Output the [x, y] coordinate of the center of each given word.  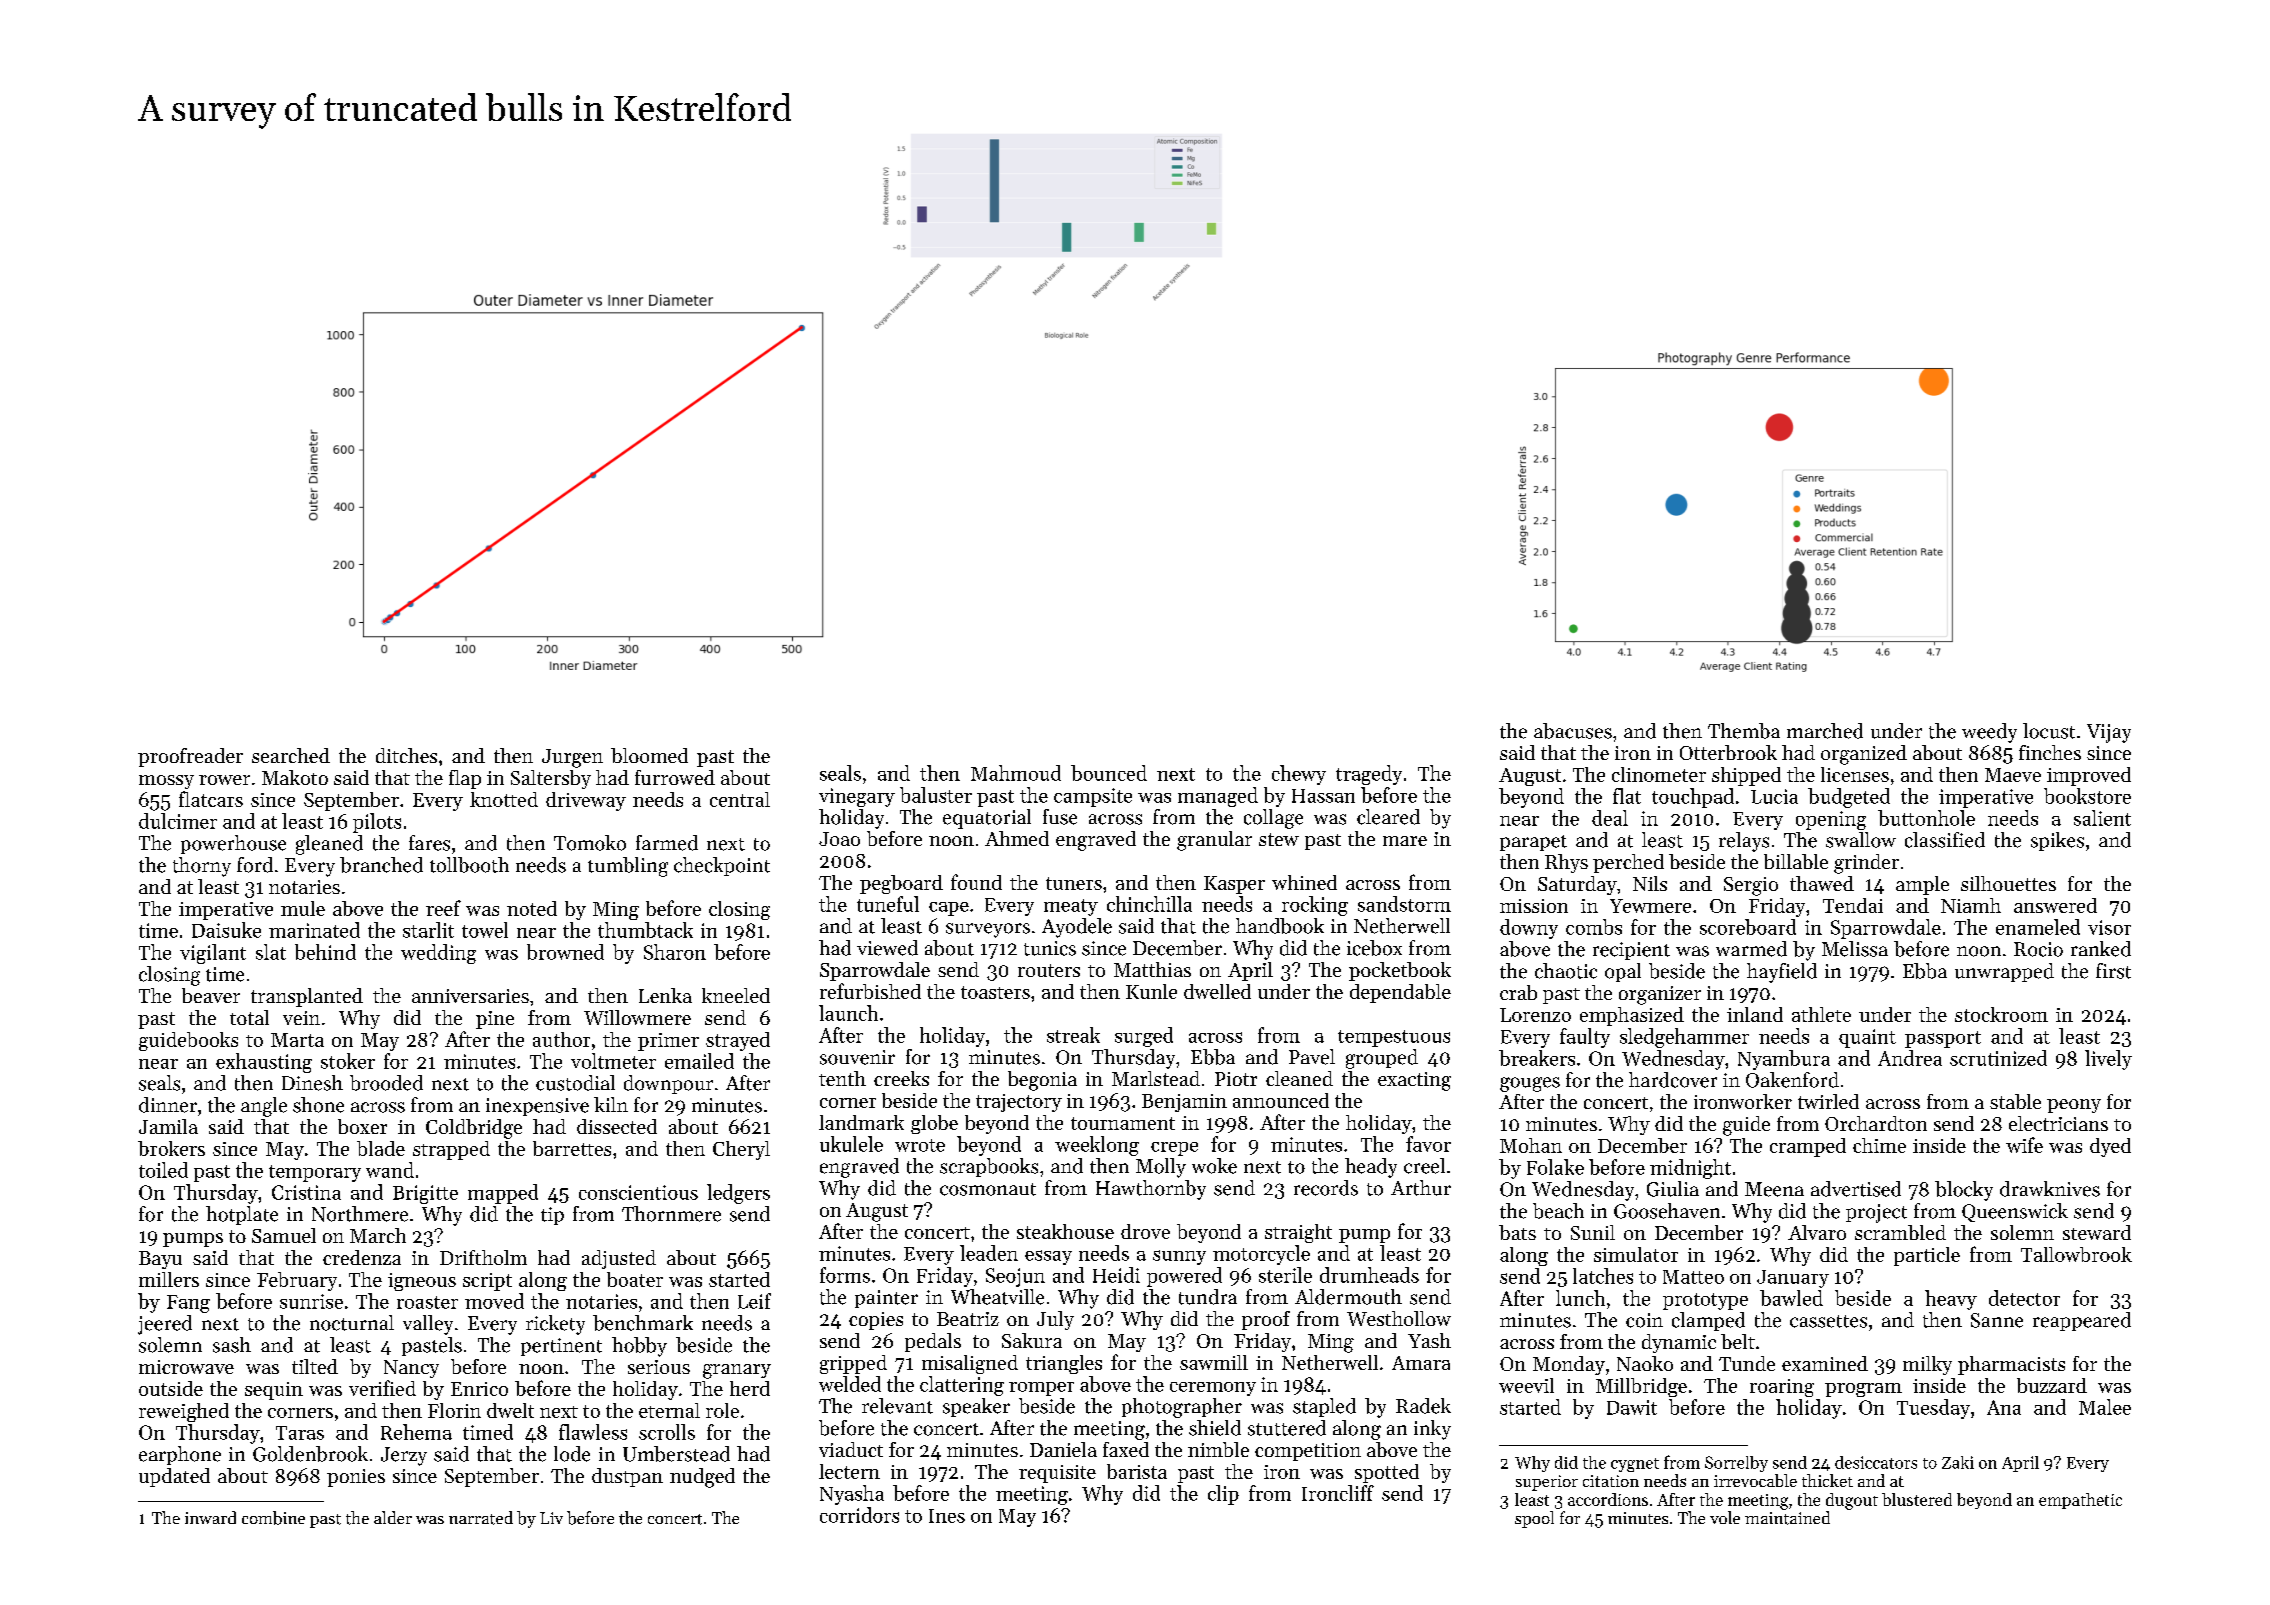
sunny [1179, 1257]
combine [273, 1518]
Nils [1650, 883]
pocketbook [1400, 971]
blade [381, 1148]
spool [1534, 1519]
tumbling [628, 867]
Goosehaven [1667, 1211]
